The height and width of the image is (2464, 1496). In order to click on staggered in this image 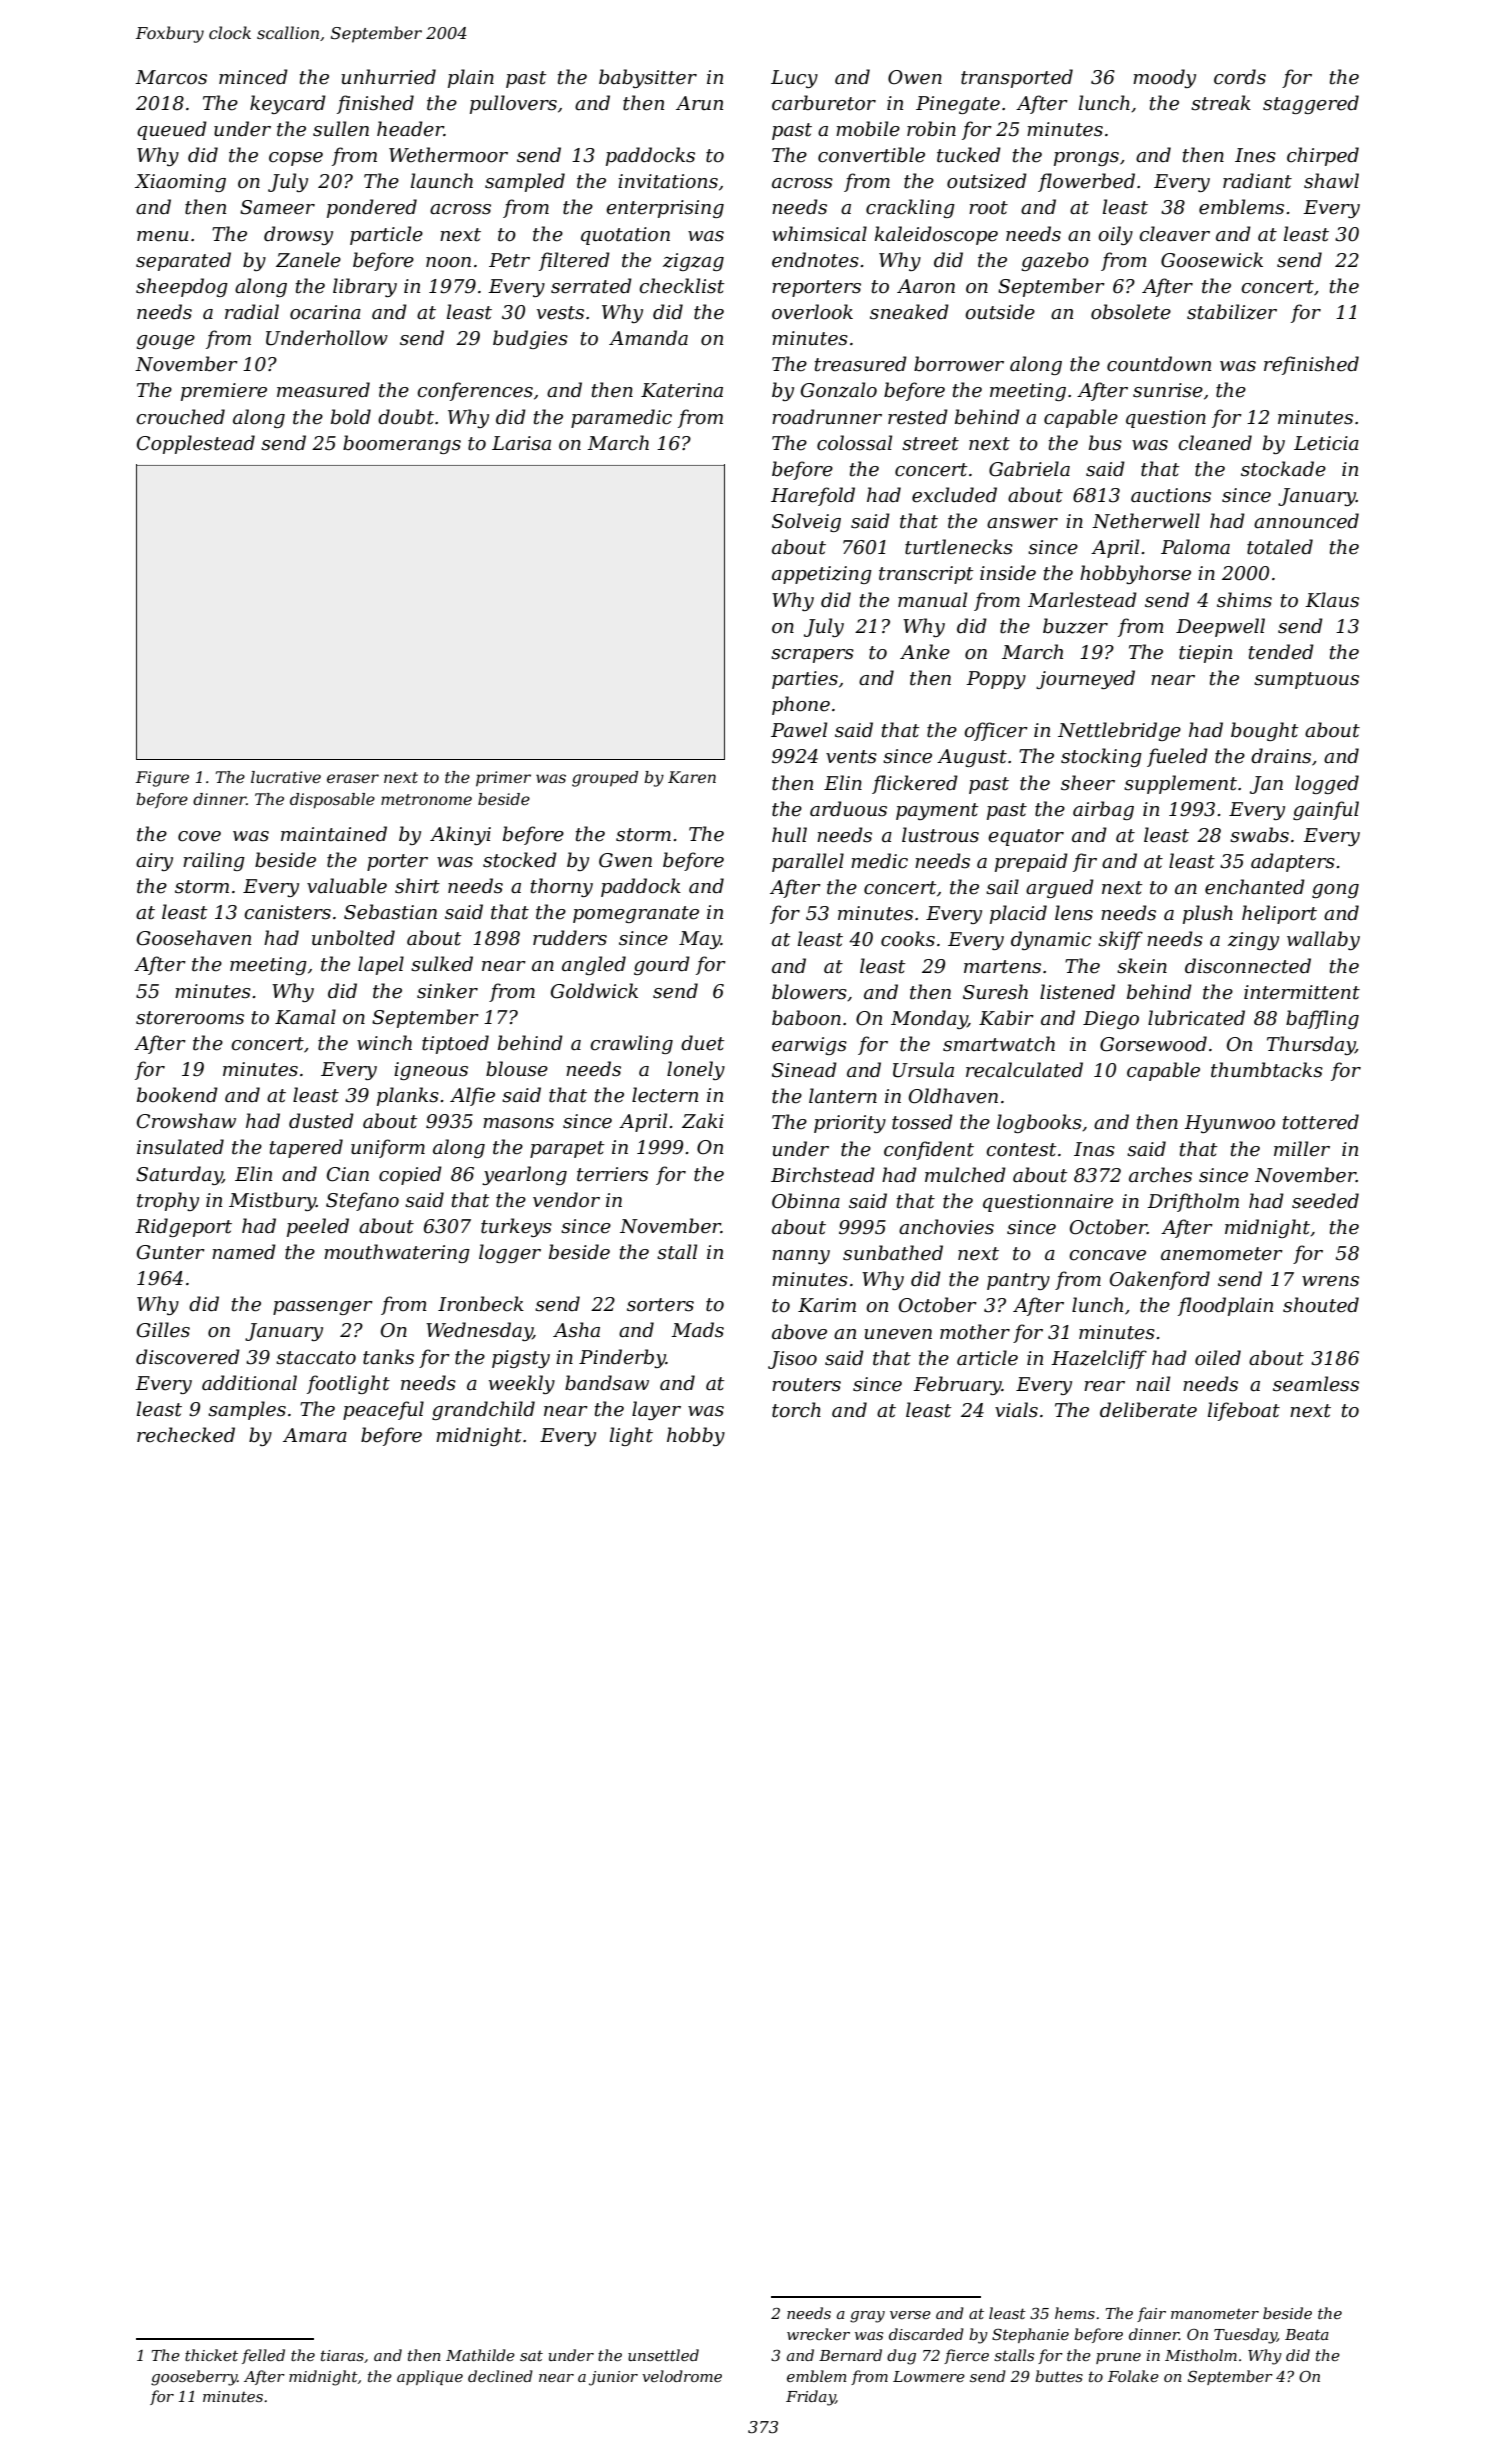, I will do `click(1311, 104)`.
